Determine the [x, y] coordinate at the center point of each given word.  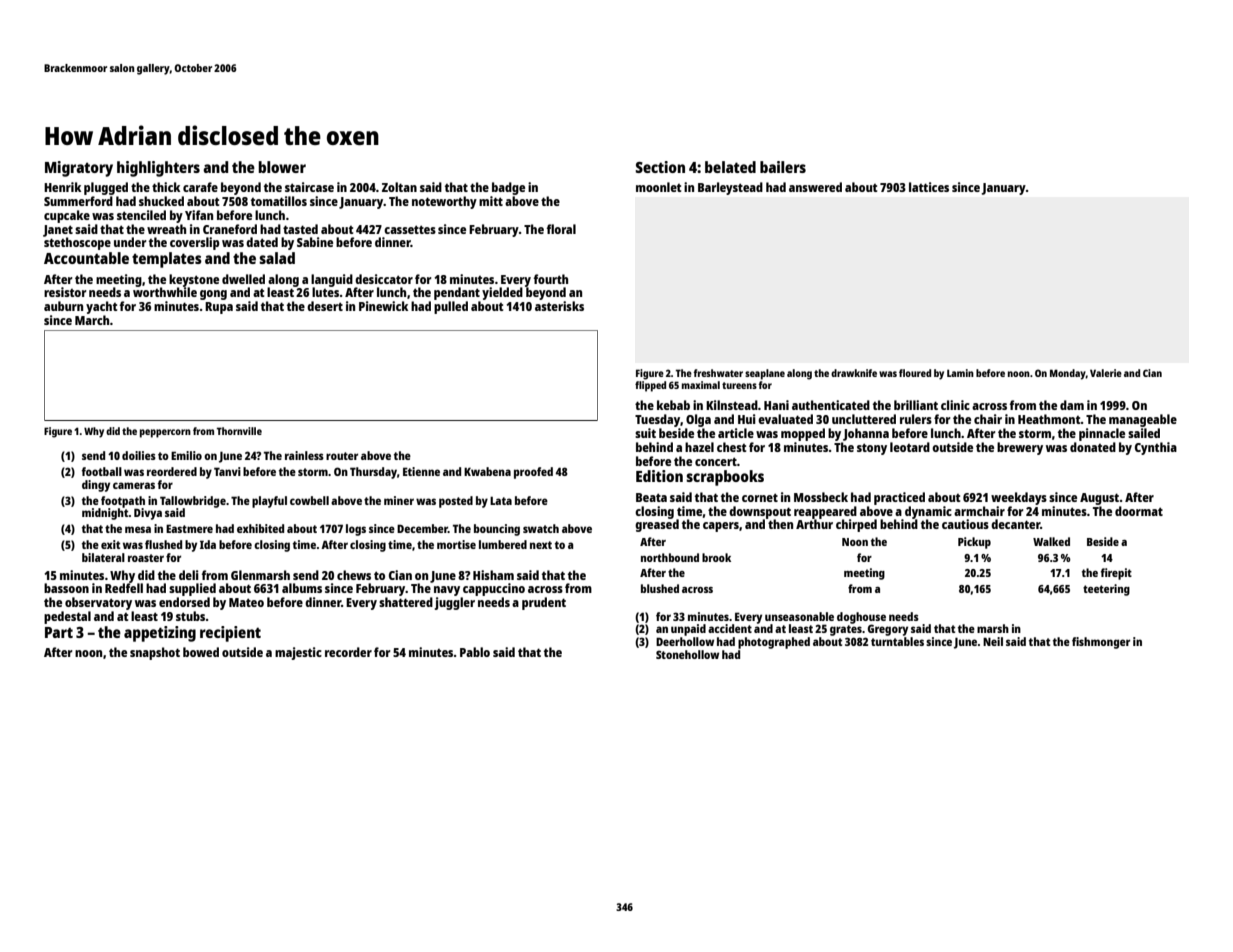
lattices [929, 187]
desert [325, 306]
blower [282, 167]
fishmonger [1101, 643]
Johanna [866, 434]
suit [645, 433]
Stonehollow [687, 654]
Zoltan [399, 187]
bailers [783, 167]
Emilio [186, 455]
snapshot [155, 653]
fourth [551, 279]
